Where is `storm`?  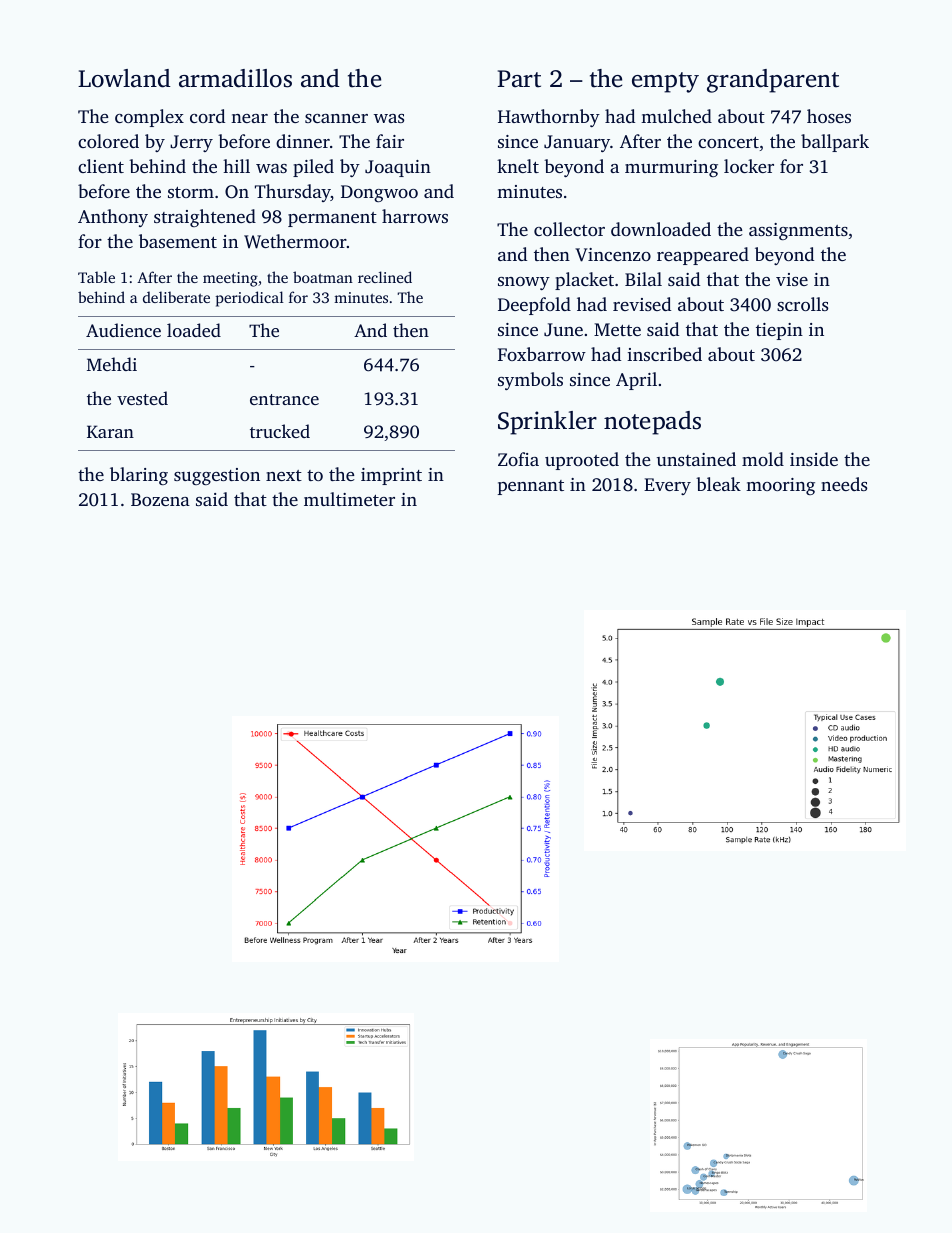 storm is located at coordinates (191, 192).
